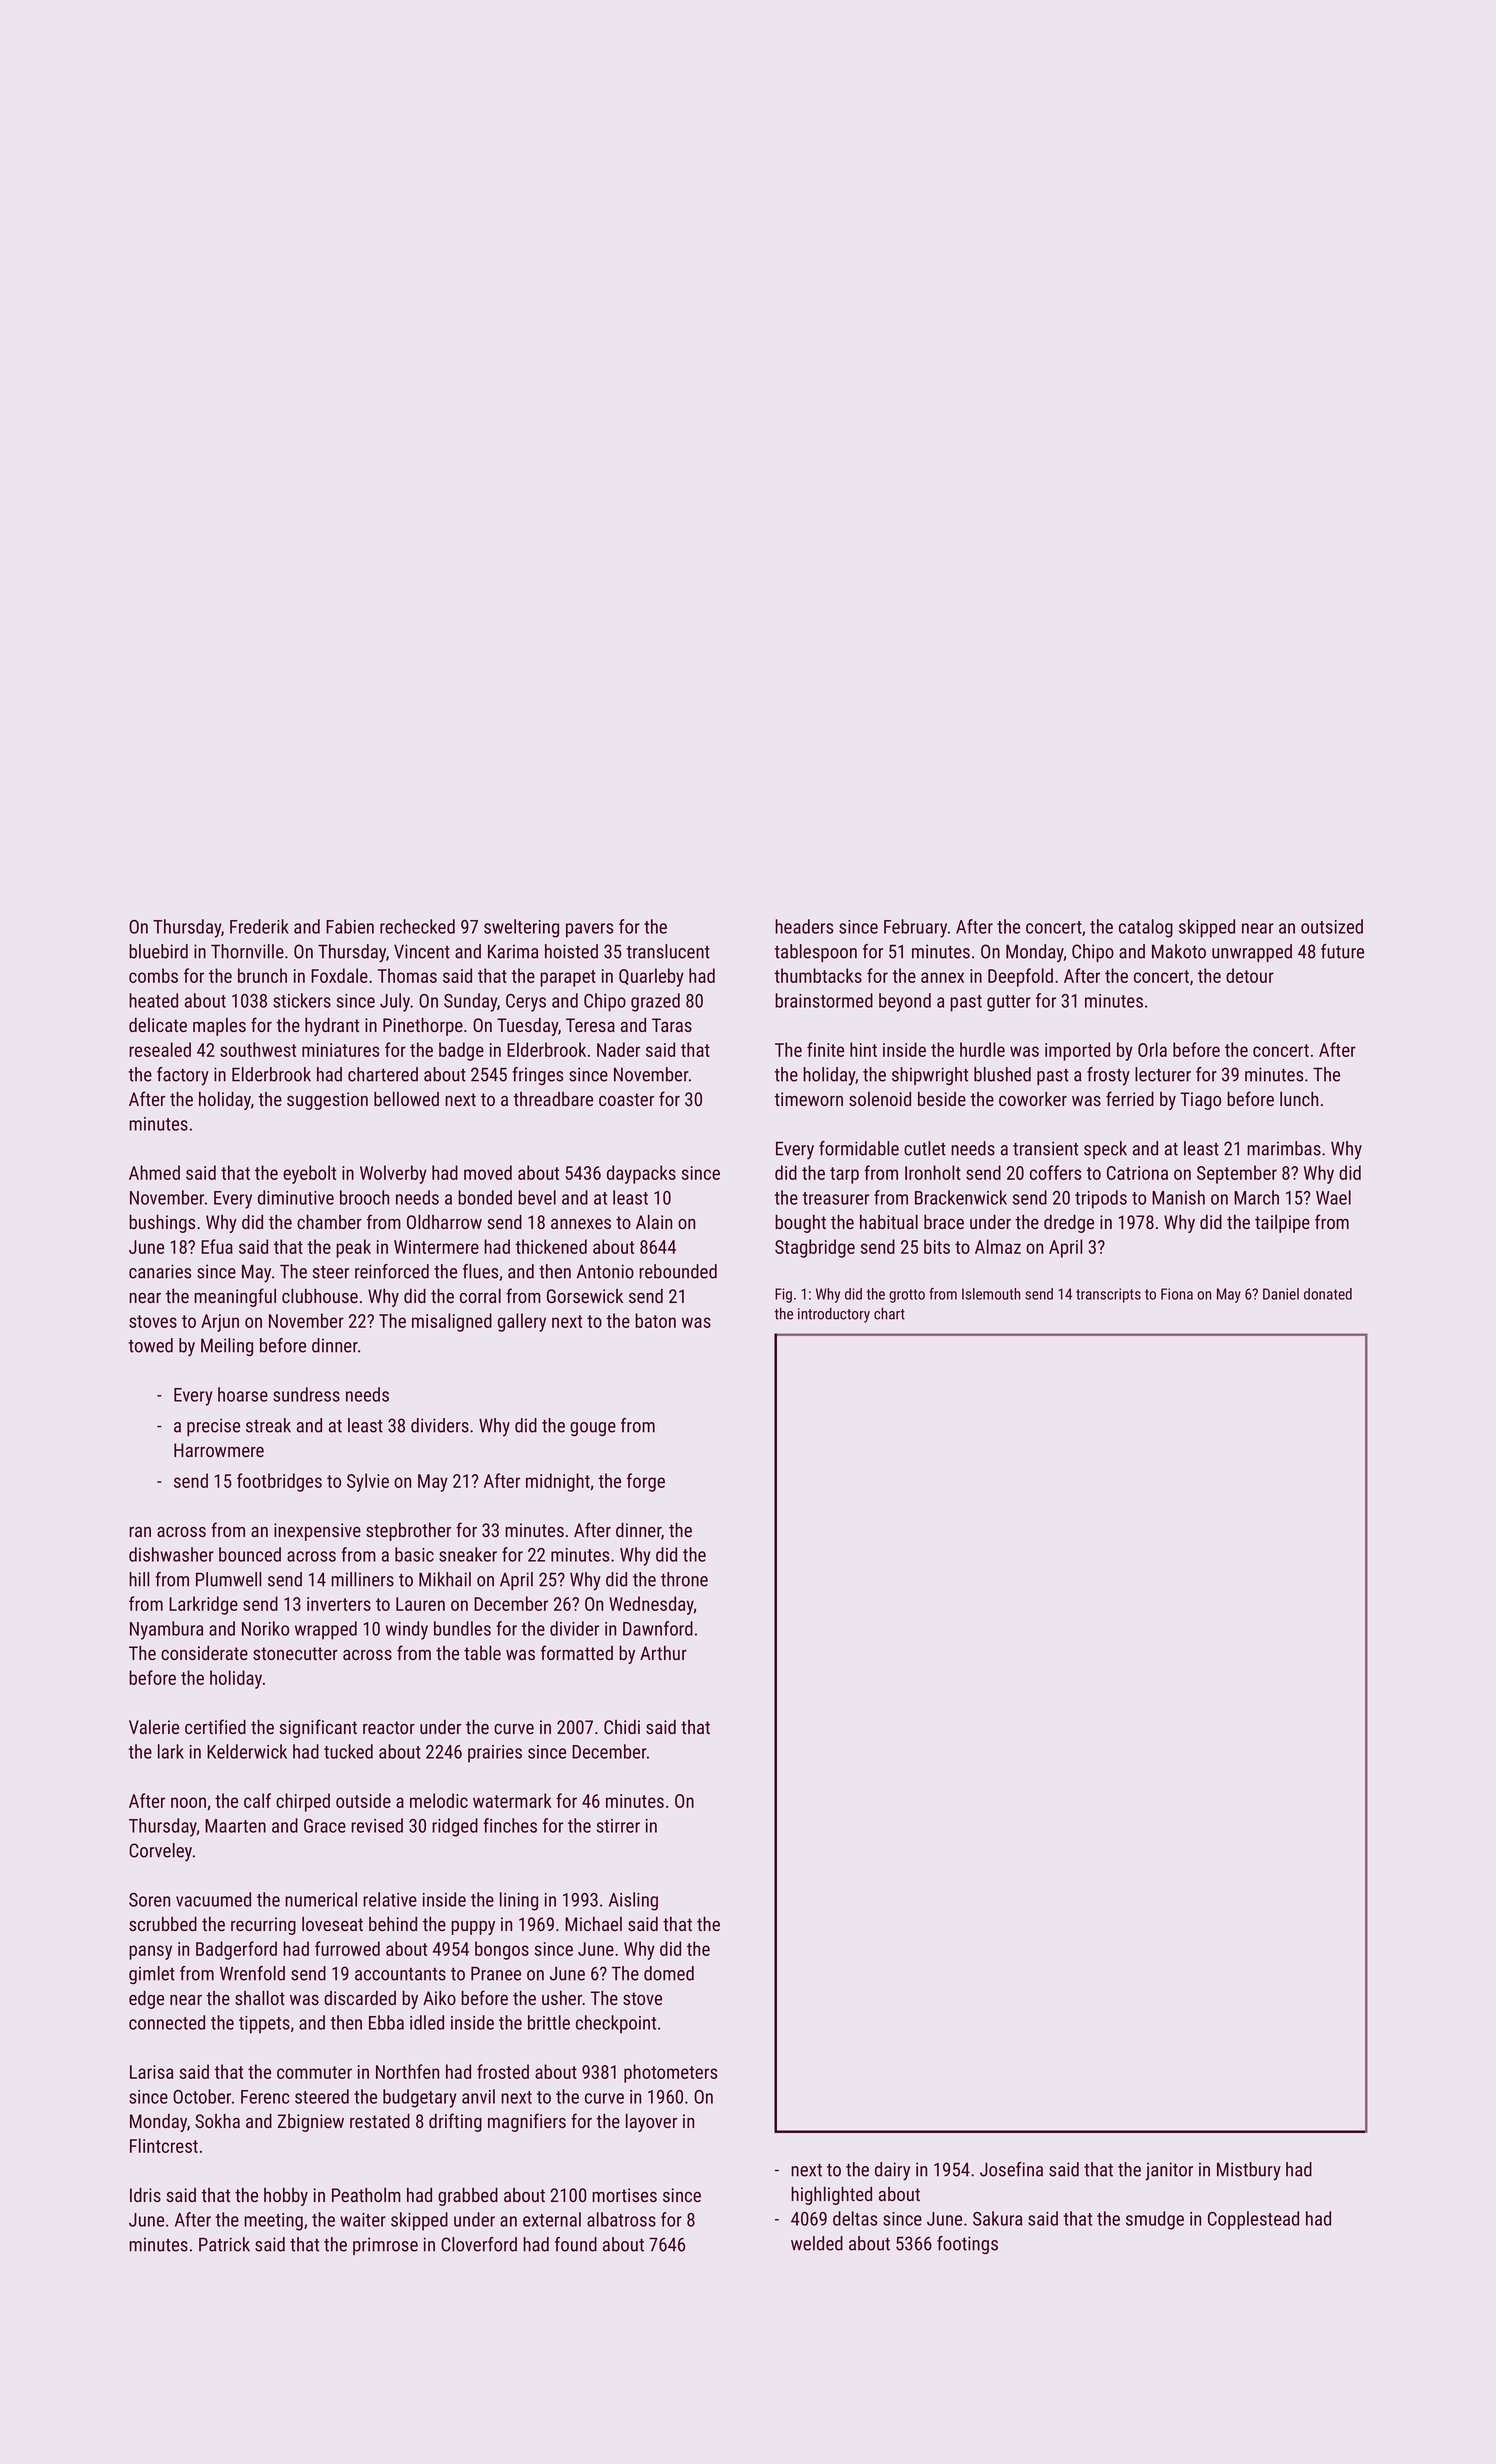 The image size is (1496, 2464). What do you see at coordinates (1108, 1295) in the screenshot?
I see `transcripts` at bounding box center [1108, 1295].
